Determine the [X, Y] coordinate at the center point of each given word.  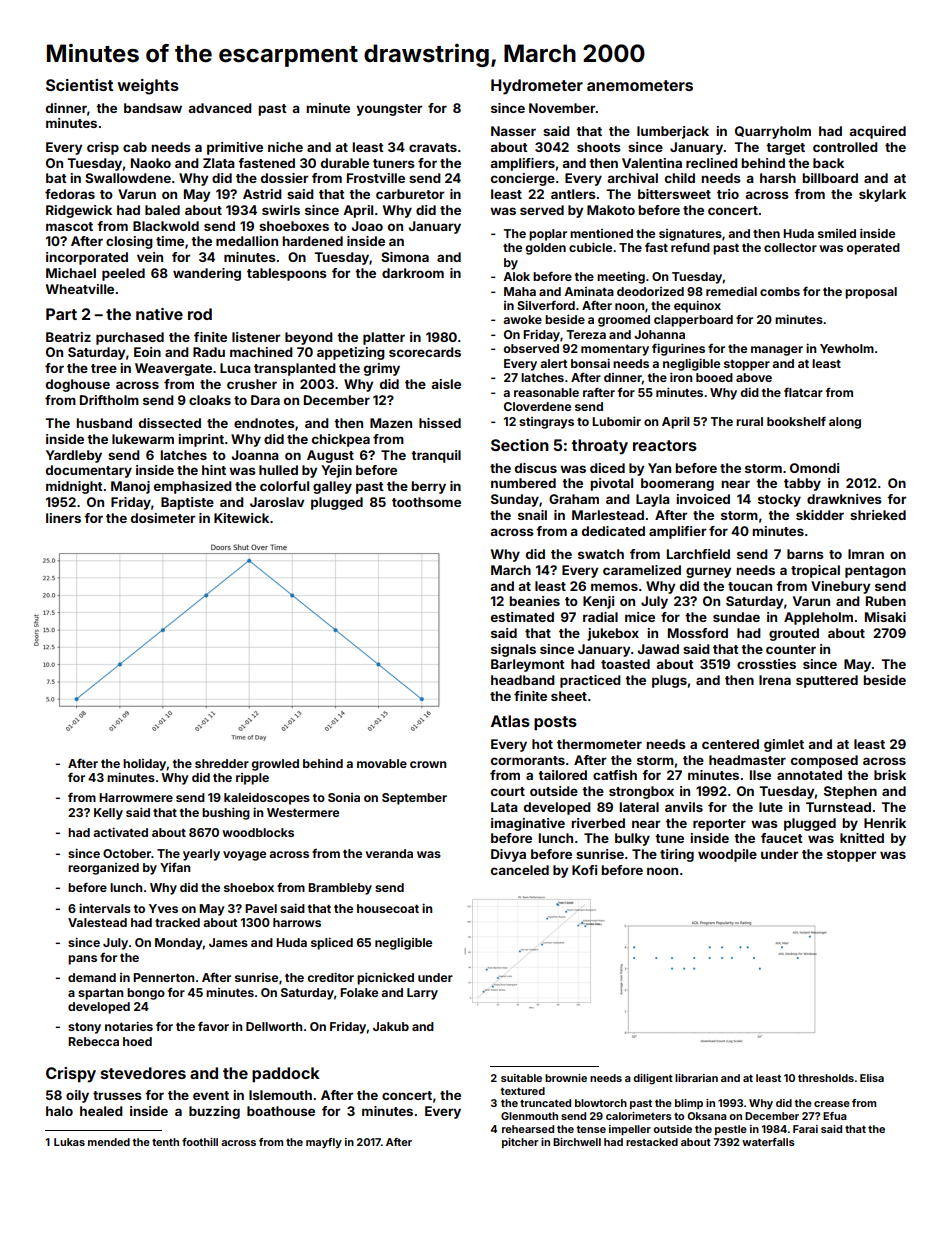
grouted [794, 634]
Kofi [584, 870]
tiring [677, 855]
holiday [145, 765]
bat [56, 178]
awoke [522, 319]
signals [513, 650]
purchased [130, 338]
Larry [422, 994]
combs [780, 291]
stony [84, 1028]
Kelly [108, 814]
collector [790, 247]
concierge [523, 179]
